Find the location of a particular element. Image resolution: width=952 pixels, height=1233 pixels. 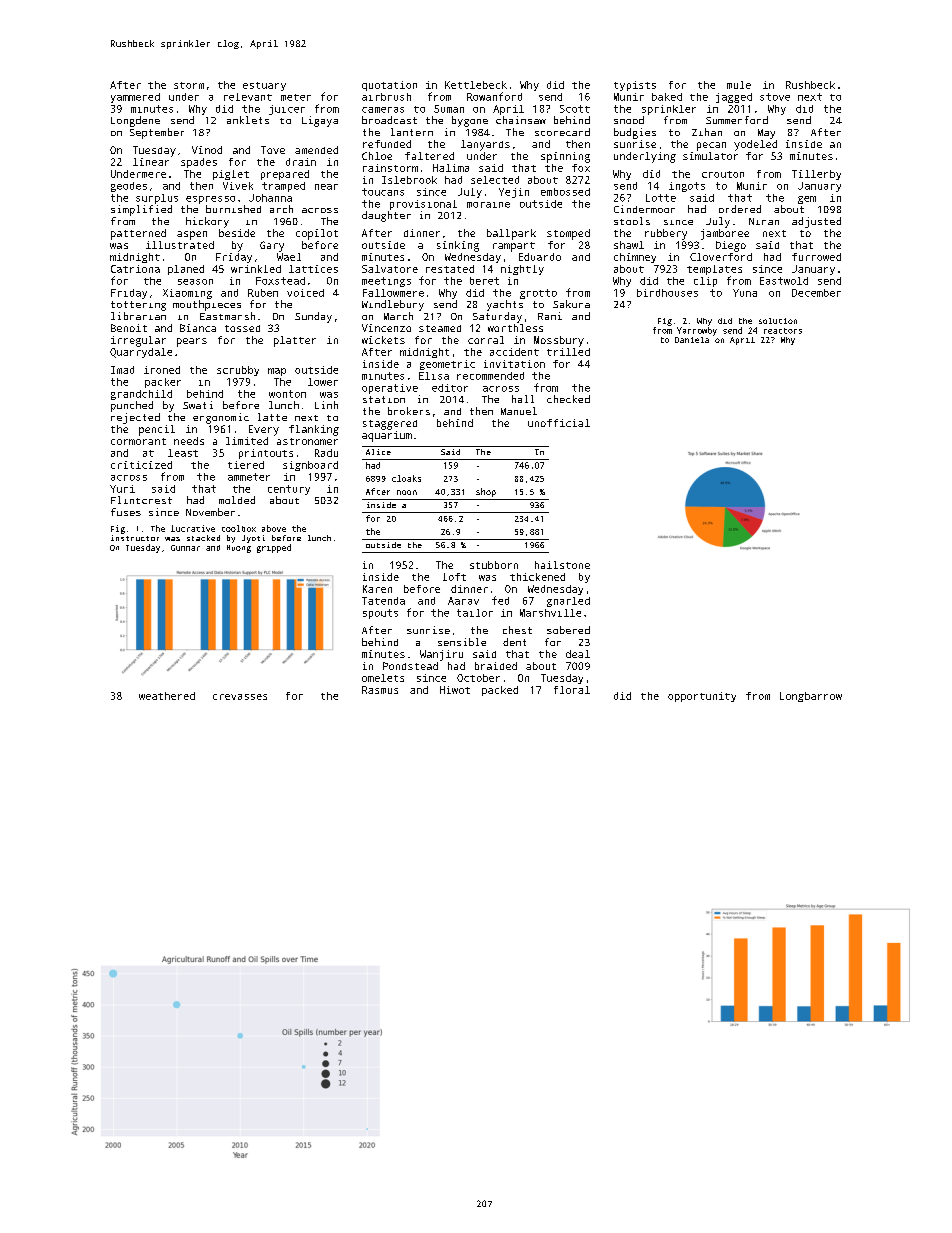

simulator is located at coordinates (710, 156).
